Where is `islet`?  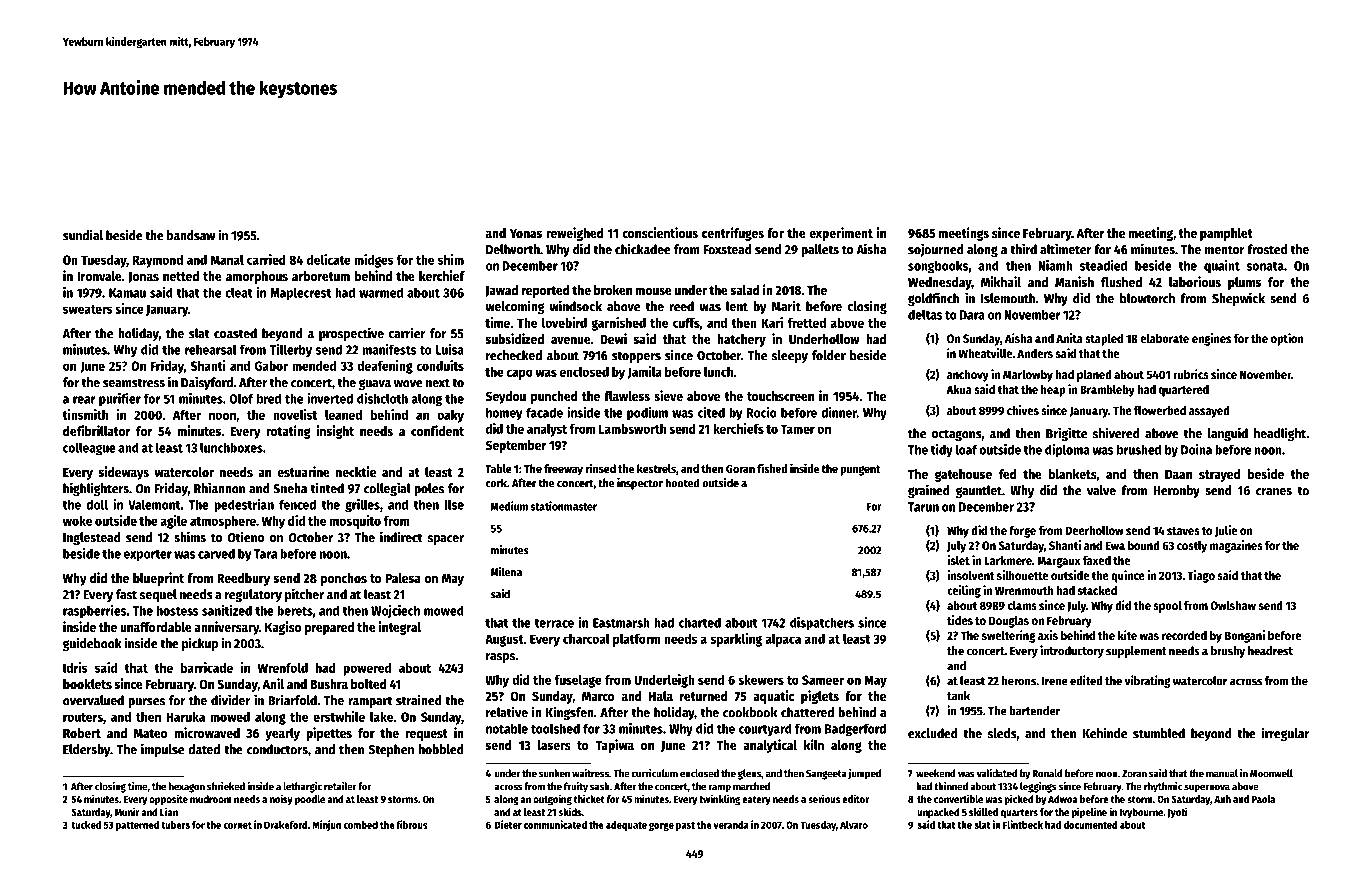 islet is located at coordinates (958, 560).
